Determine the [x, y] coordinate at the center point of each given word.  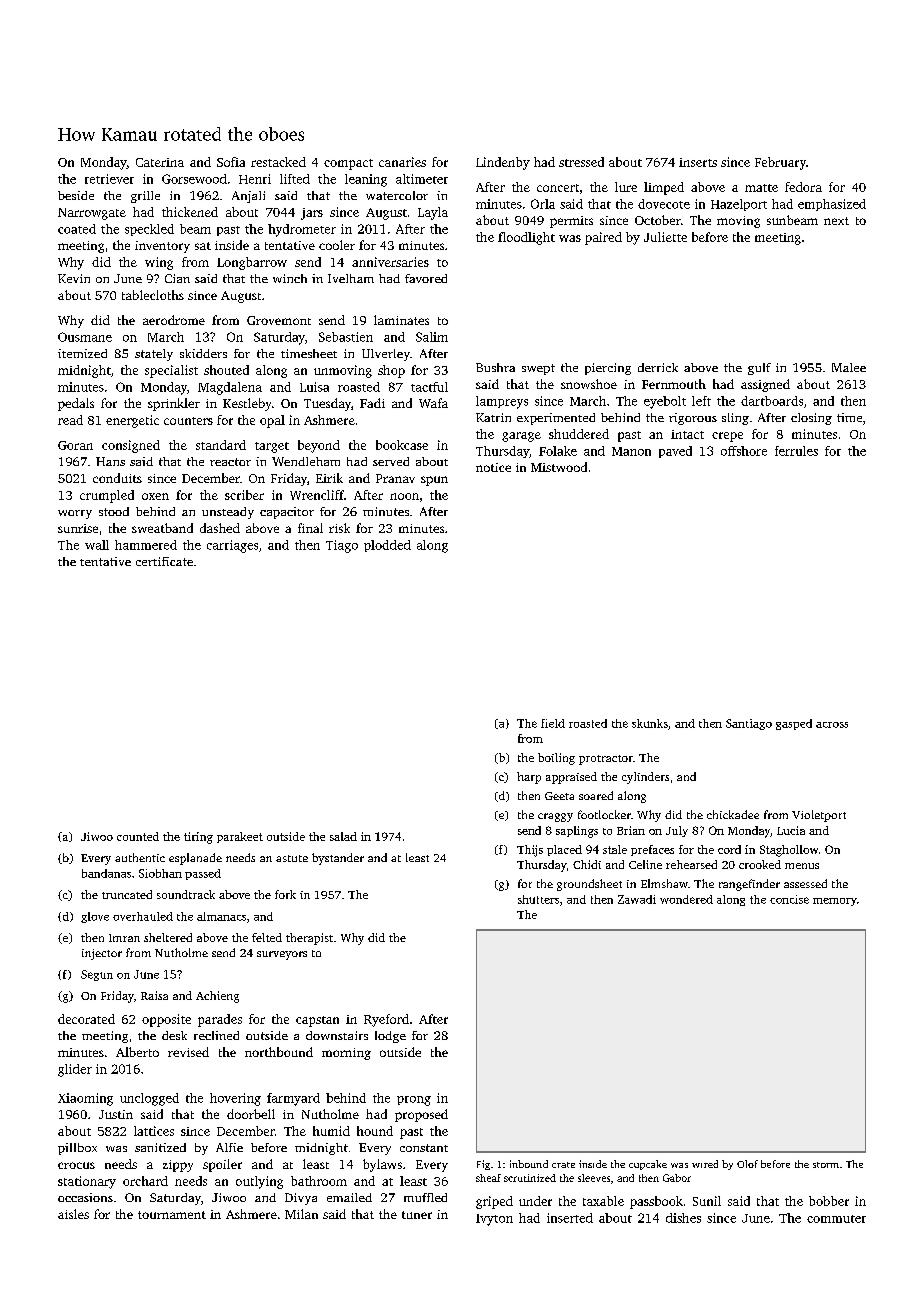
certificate [164, 561]
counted [138, 836]
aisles [73, 1214]
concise [789, 899]
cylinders [645, 778]
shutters [538, 899]
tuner [417, 1215]
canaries [402, 162]
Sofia [231, 162]
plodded [387, 546]
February [780, 163]
